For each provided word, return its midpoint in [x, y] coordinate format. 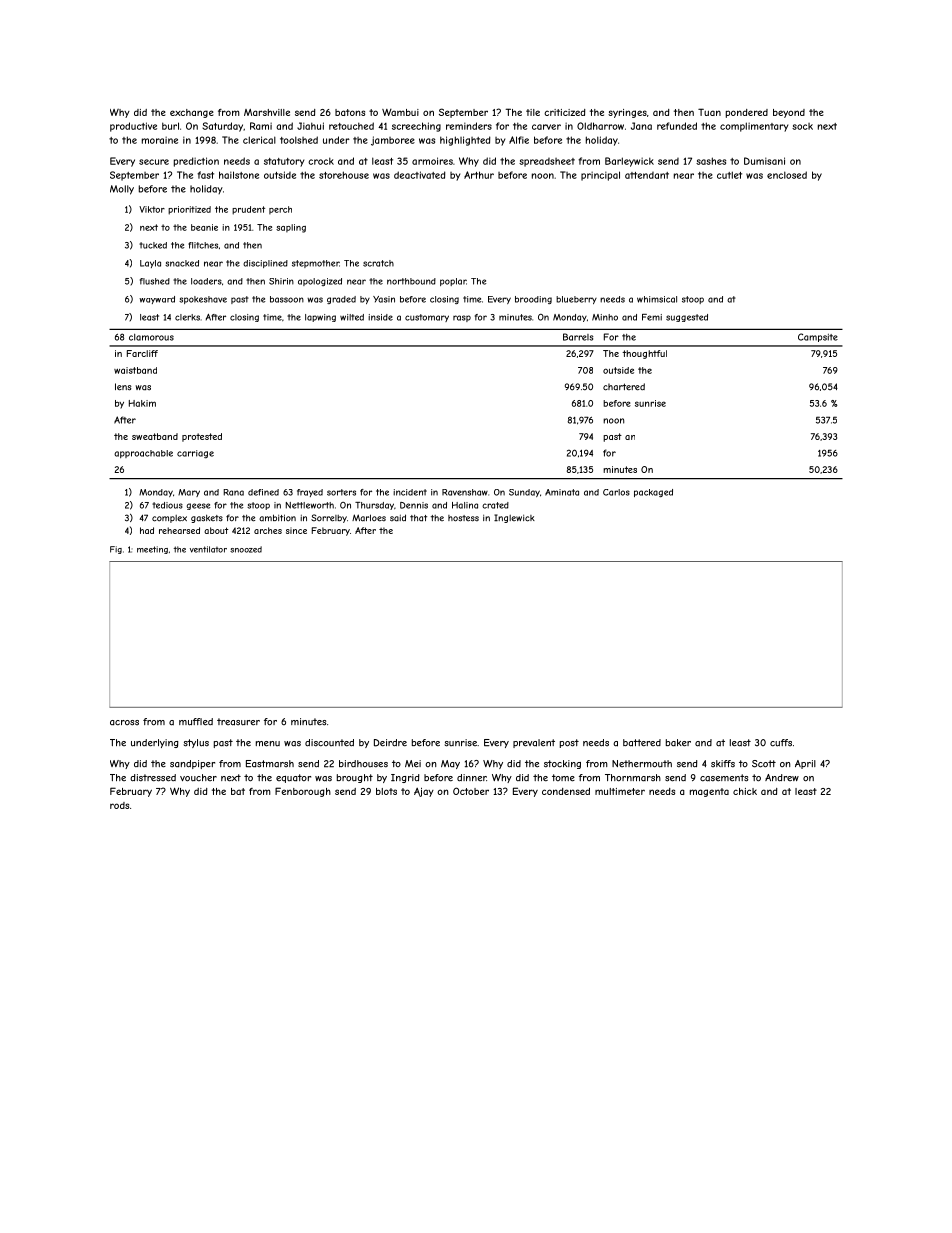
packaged [653, 493]
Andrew [782, 777]
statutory [284, 162]
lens [123, 387]
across [124, 723]
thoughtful [644, 354]
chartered [624, 387]
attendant [647, 175]
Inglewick [514, 518]
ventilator [208, 549]
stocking [562, 764]
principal [600, 176]
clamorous [151, 337]
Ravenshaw [465, 492]
